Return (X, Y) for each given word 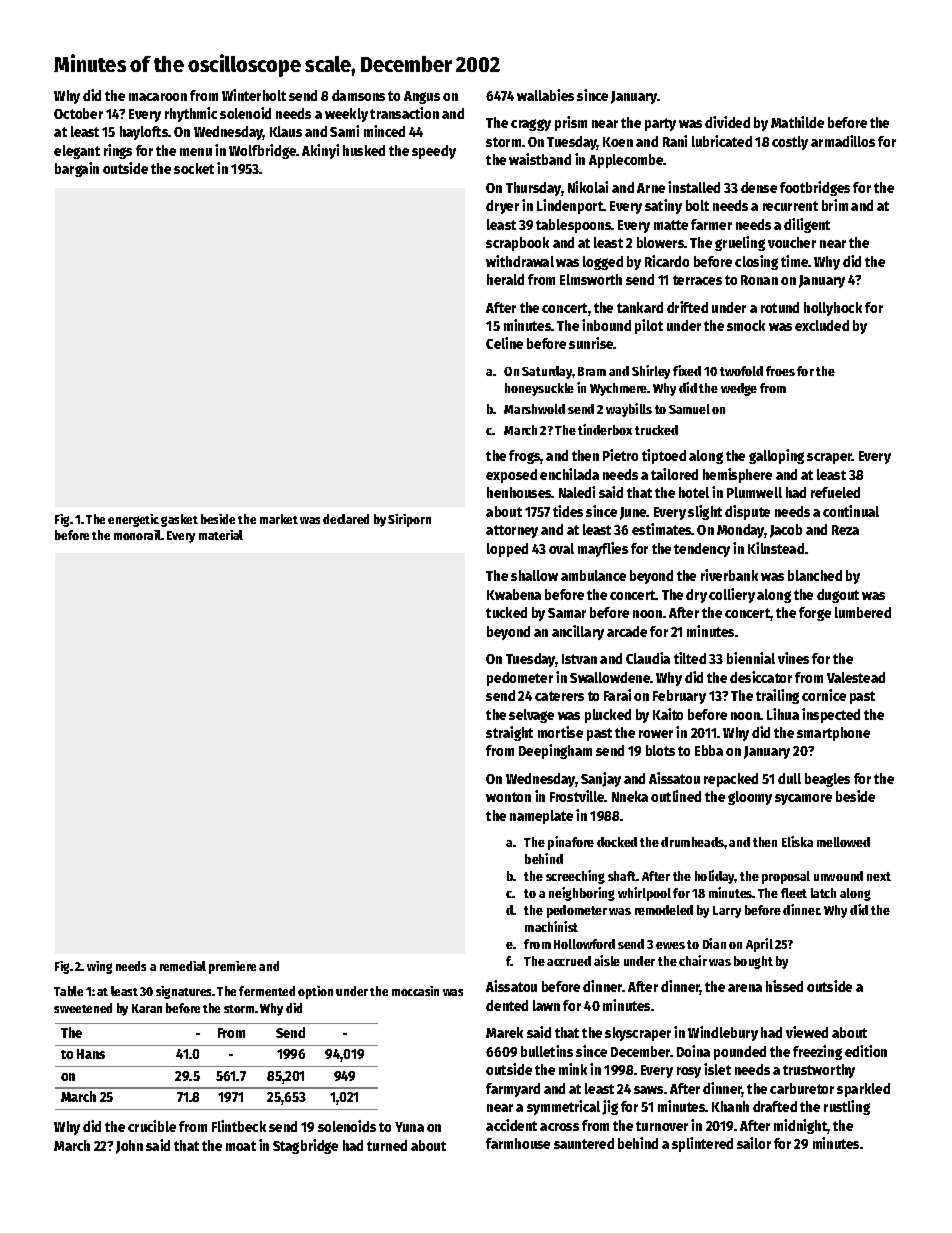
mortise (560, 732)
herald (505, 279)
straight (509, 733)
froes (780, 371)
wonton (508, 797)
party (660, 124)
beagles (827, 780)
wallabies (545, 95)
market (279, 519)
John (129, 1147)
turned (387, 1145)
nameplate (541, 817)
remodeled (664, 910)
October (78, 113)
